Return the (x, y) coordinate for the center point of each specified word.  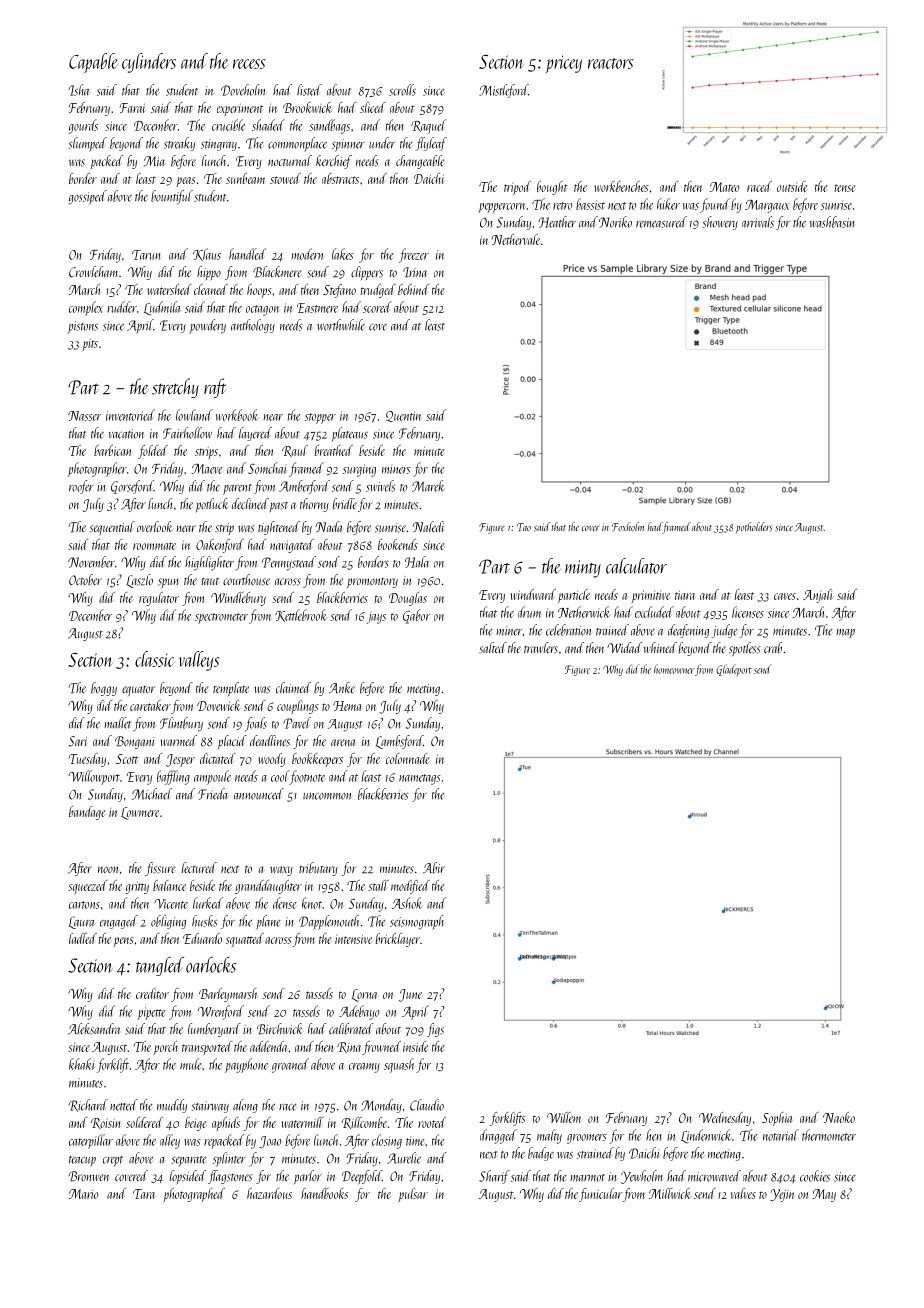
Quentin (403, 416)
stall (378, 885)
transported (207, 1048)
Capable (93, 63)
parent (237, 489)
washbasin (832, 222)
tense (844, 188)
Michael (152, 794)
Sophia (777, 1119)
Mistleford (503, 91)
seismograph (417, 922)
